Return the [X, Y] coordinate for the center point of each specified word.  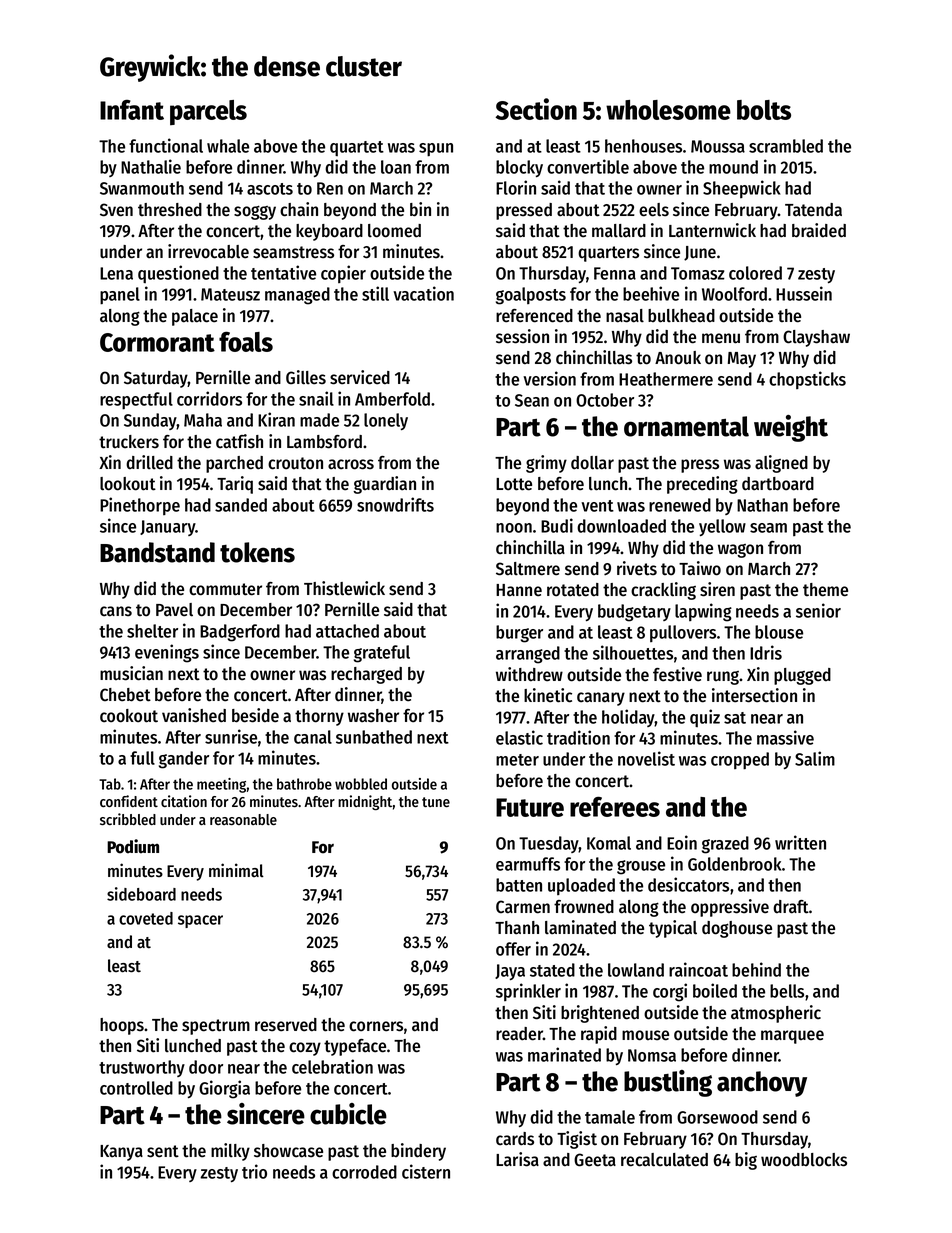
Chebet [125, 695]
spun [436, 150]
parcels [208, 112]
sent [163, 1151]
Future [530, 807]
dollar [592, 463]
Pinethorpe [140, 506]
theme [825, 590]
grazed [725, 845]
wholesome [668, 110]
